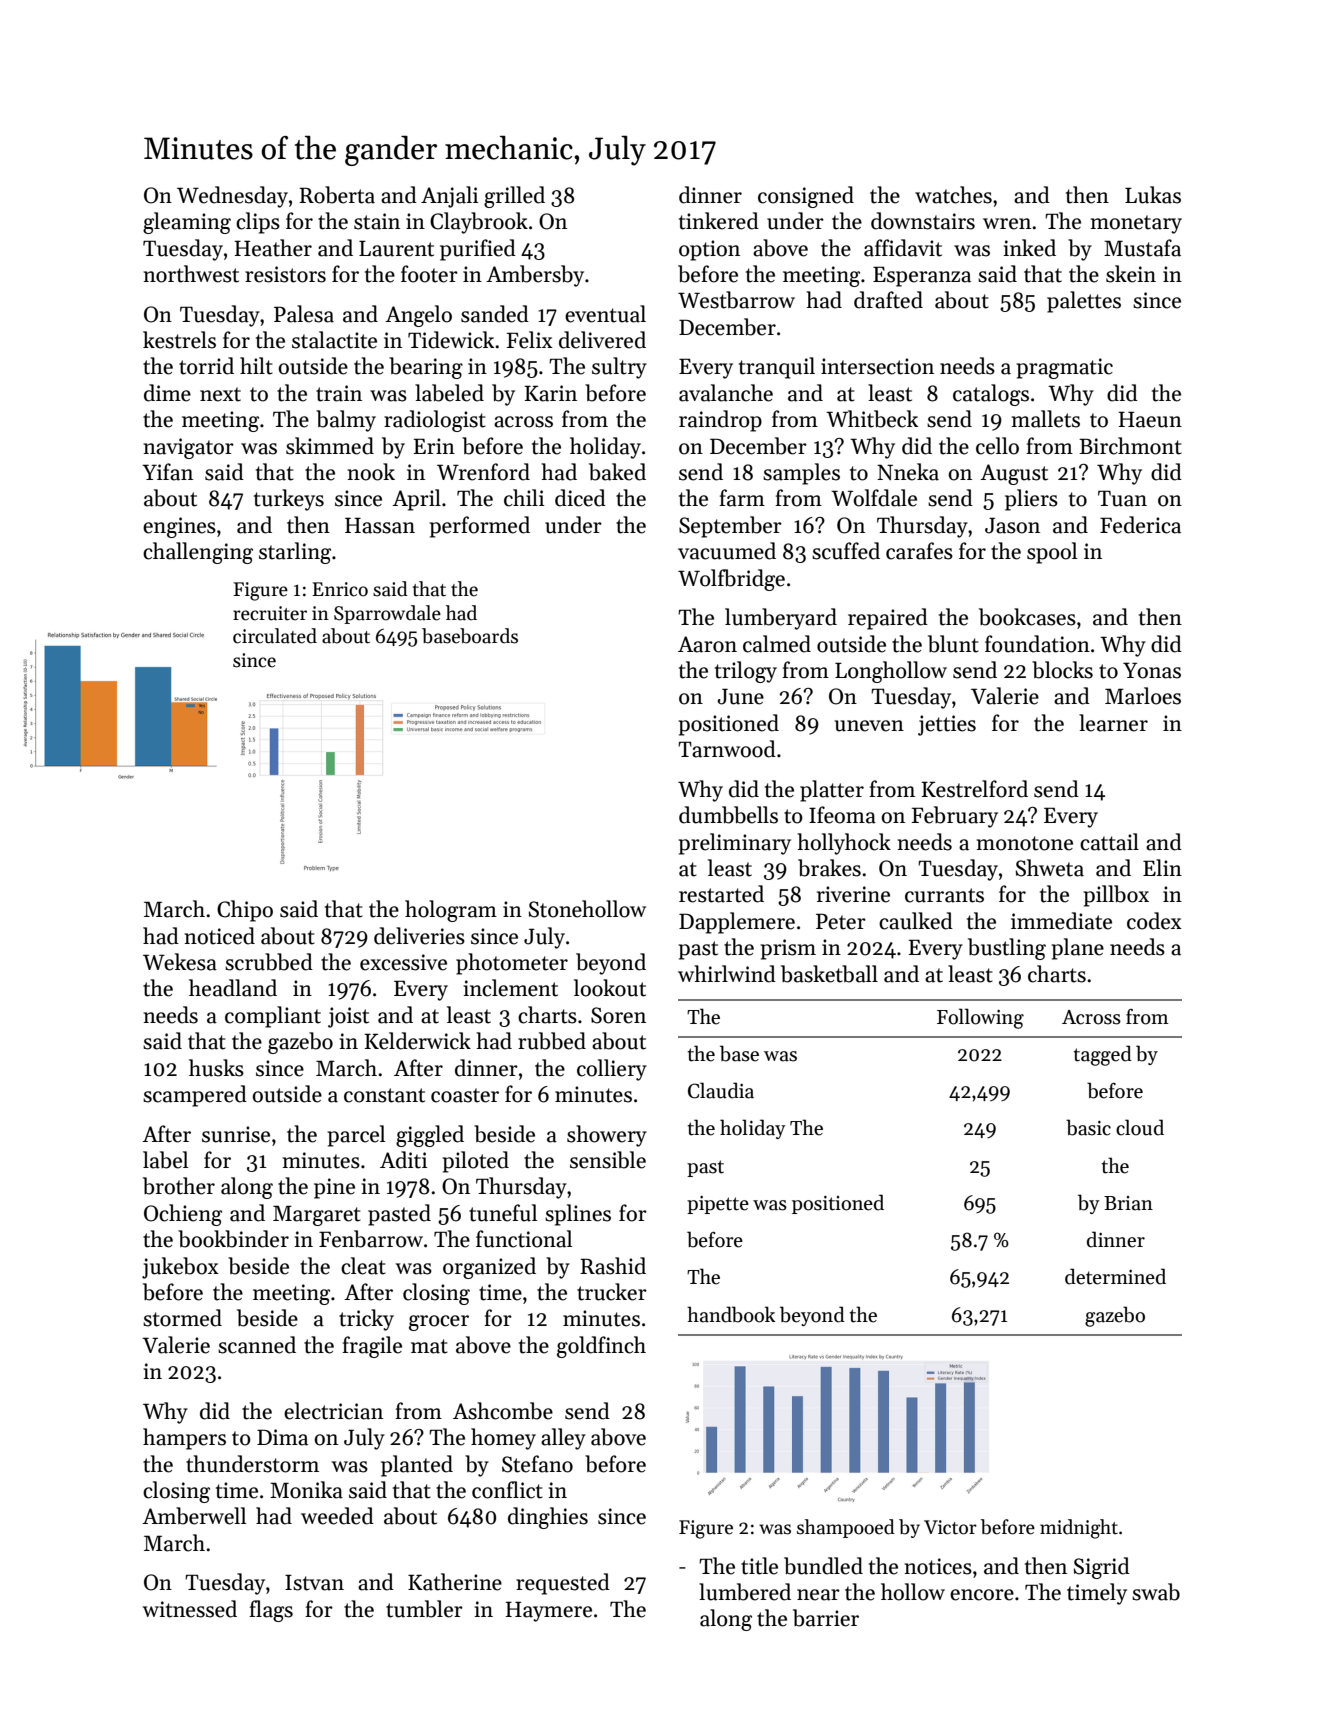 The height and width of the screenshot is (1714, 1325). What do you see at coordinates (275, 636) in the screenshot?
I see `circulated` at bounding box center [275, 636].
